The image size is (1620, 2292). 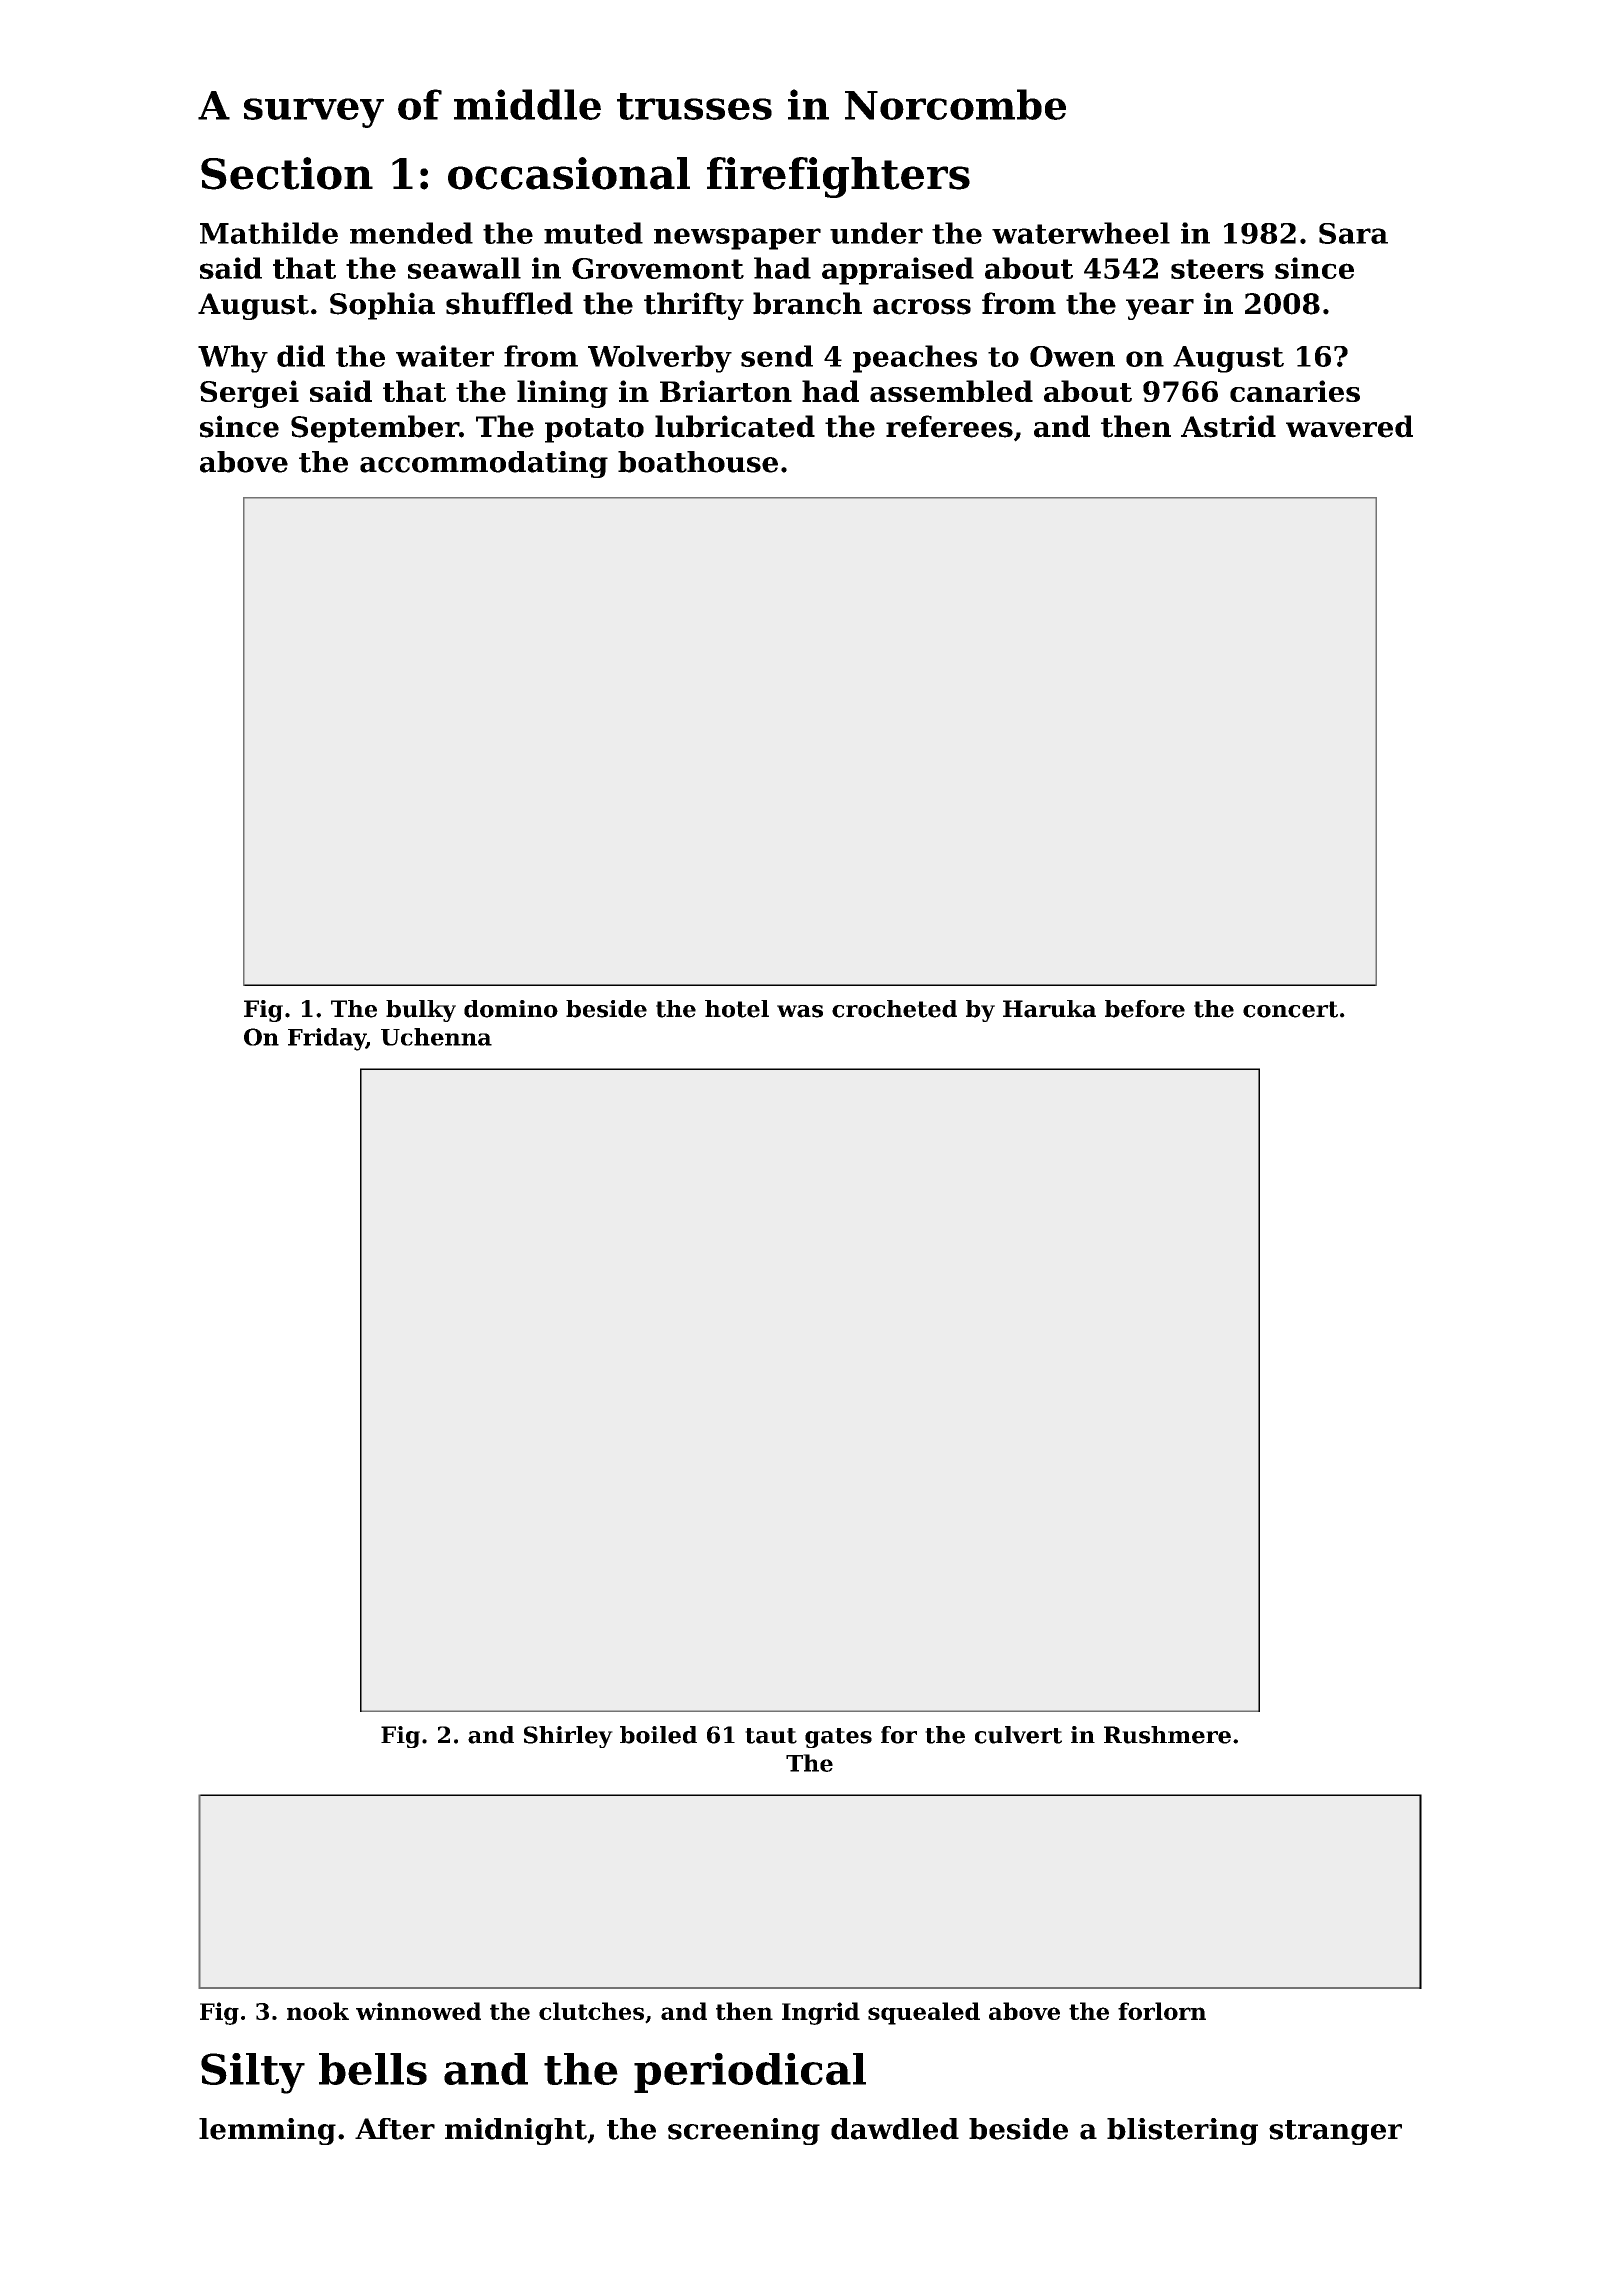 What do you see at coordinates (568, 1737) in the screenshot?
I see `Shirley` at bounding box center [568, 1737].
